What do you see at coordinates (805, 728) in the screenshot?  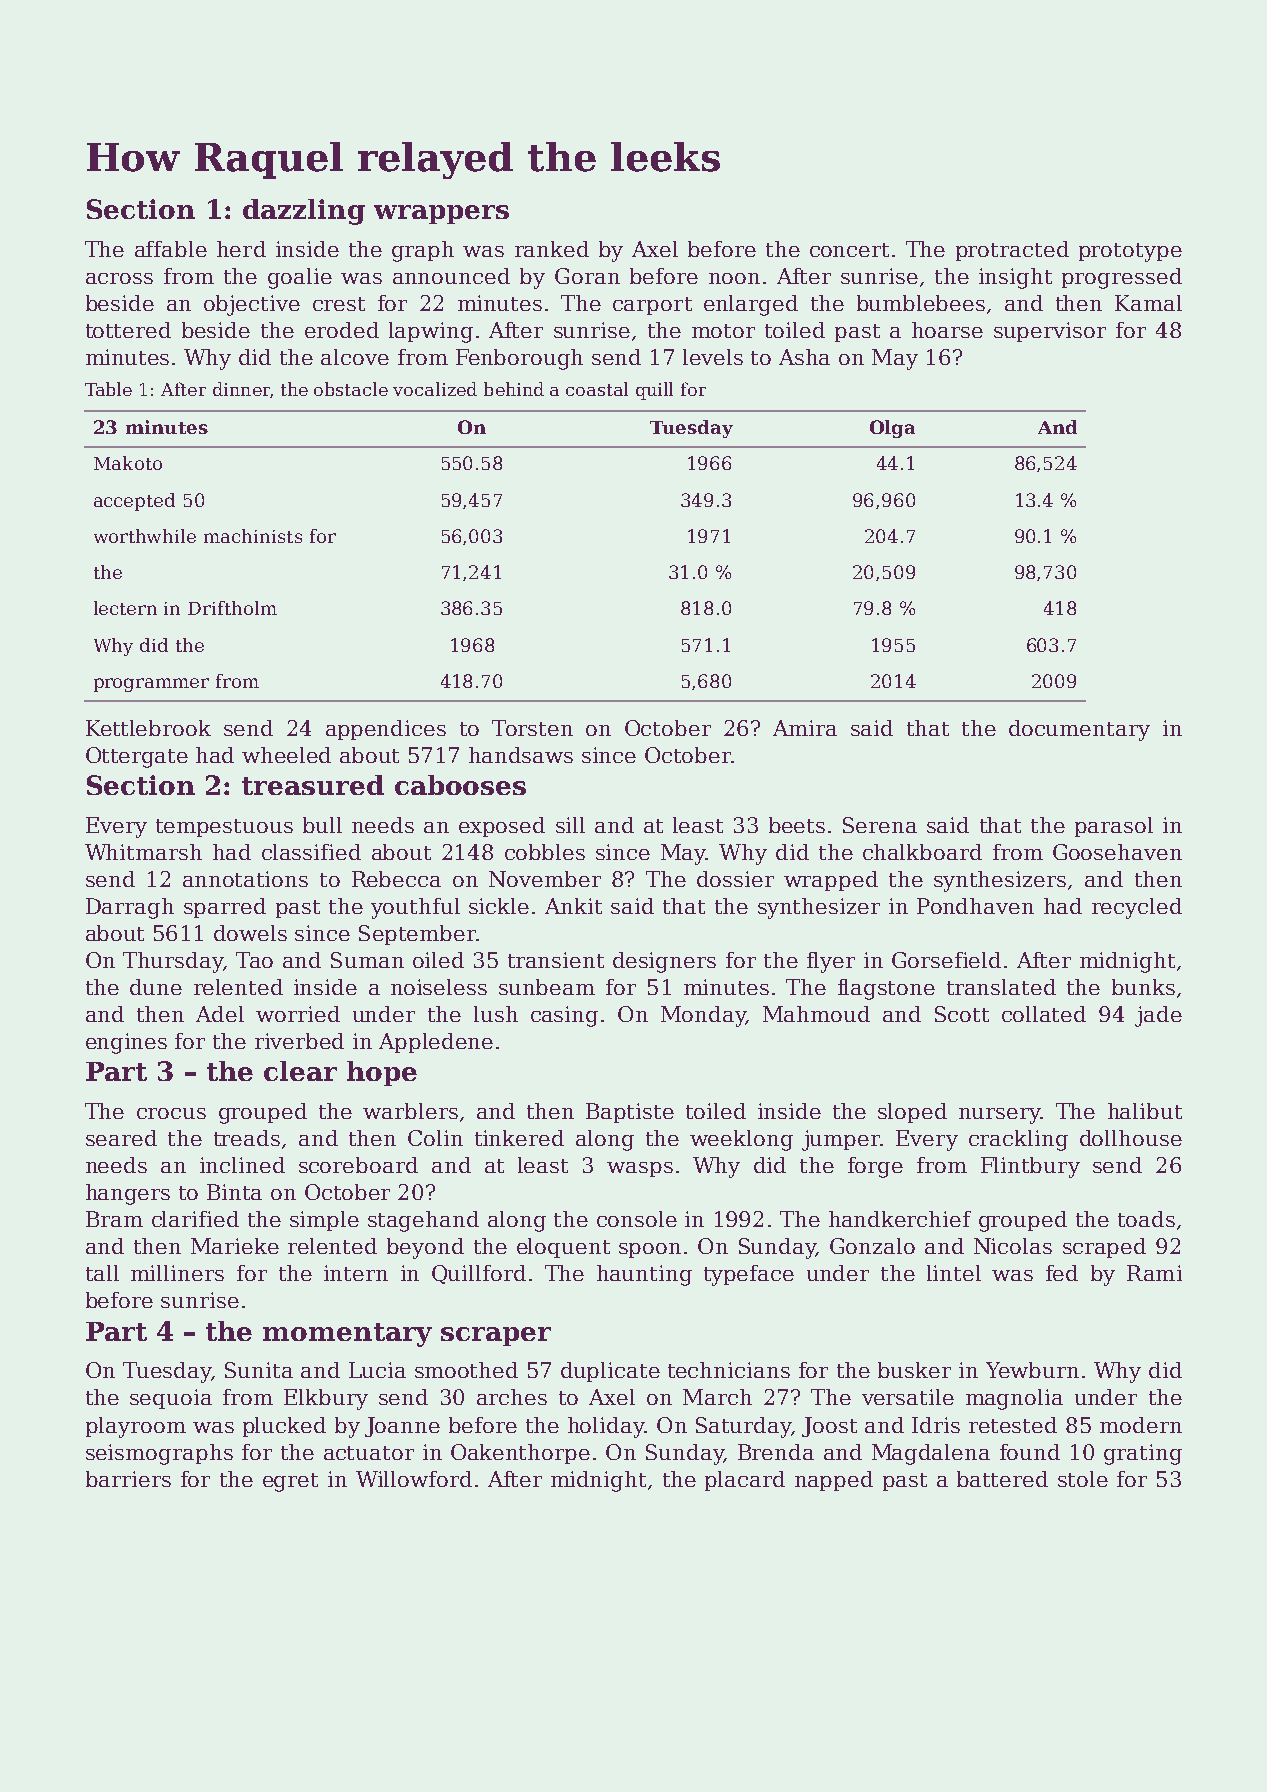 I see `Amira` at bounding box center [805, 728].
